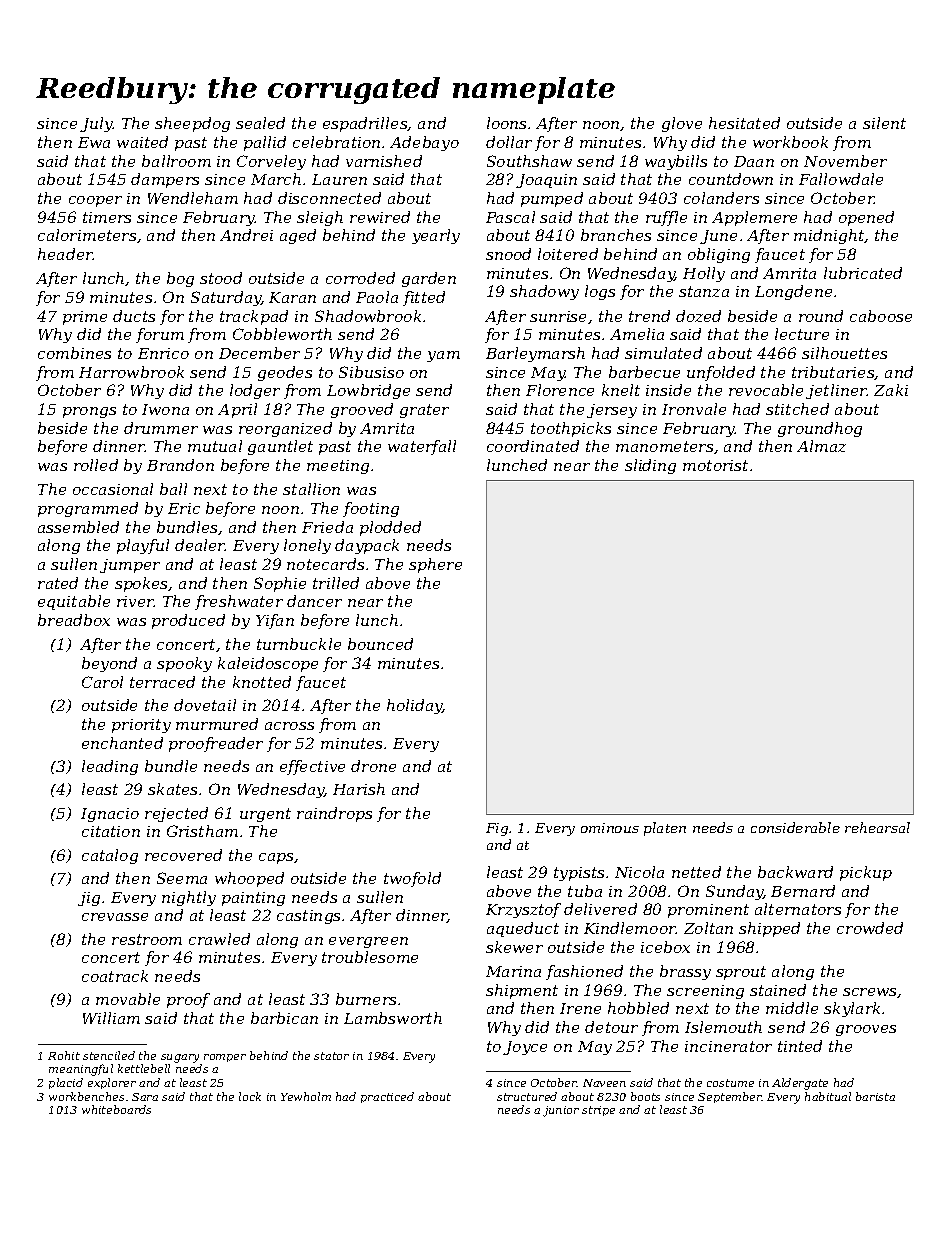 This screenshot has height=1233, width=952. Describe the element at coordinates (497, 829) in the screenshot. I see `Fig` at that location.
